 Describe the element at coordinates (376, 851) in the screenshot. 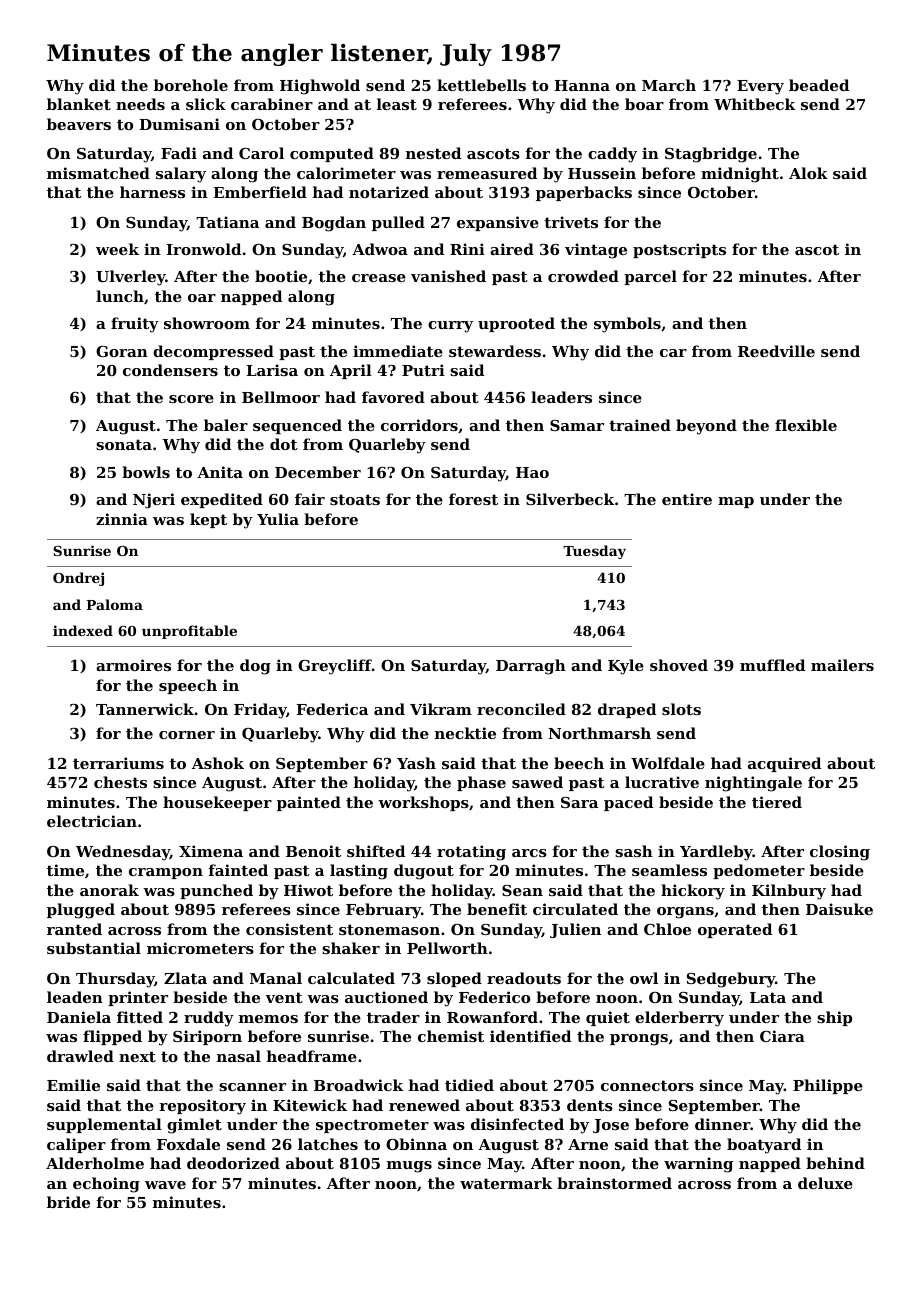

I see `shifted` at that location.
